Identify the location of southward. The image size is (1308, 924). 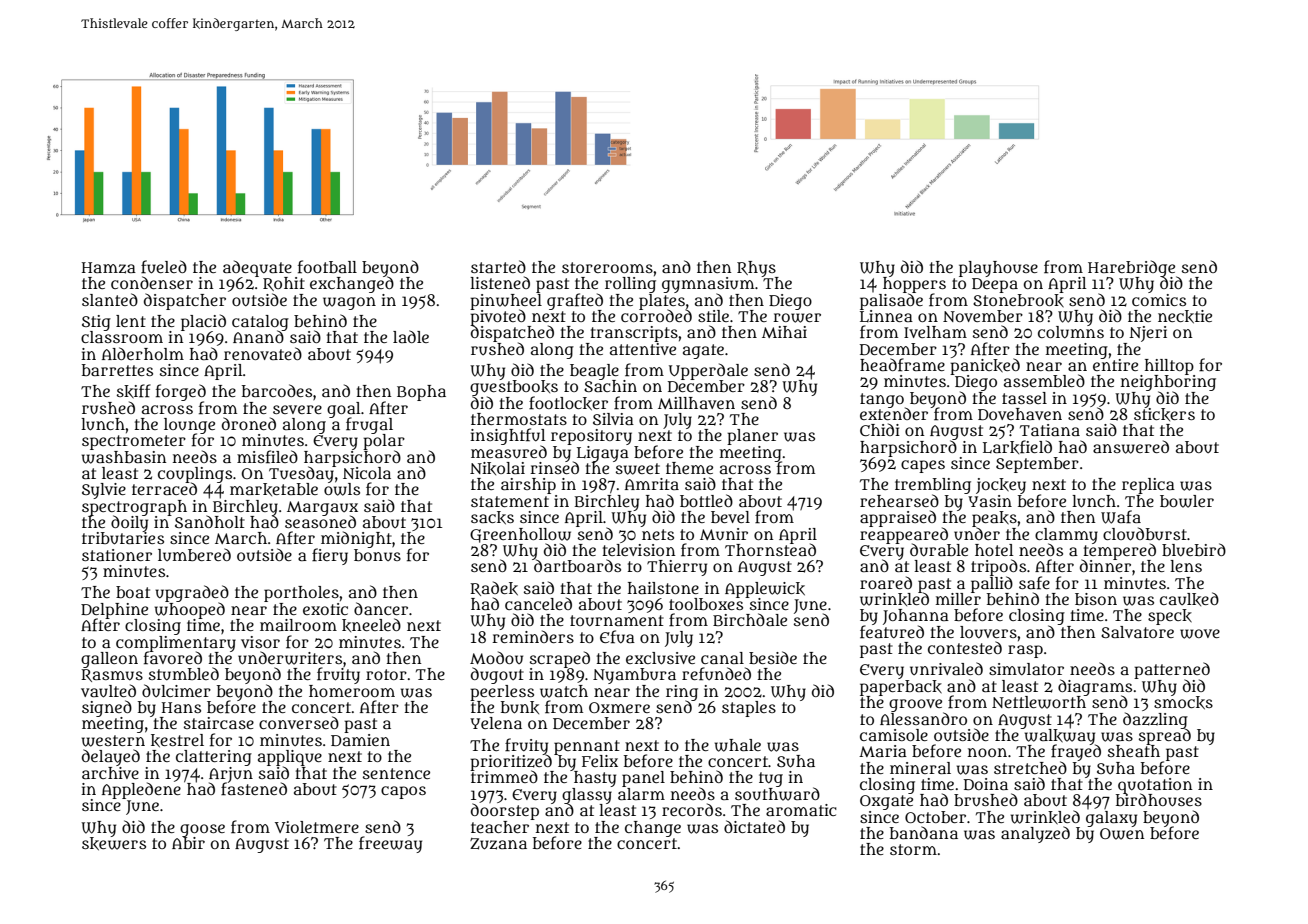
(777, 794).
